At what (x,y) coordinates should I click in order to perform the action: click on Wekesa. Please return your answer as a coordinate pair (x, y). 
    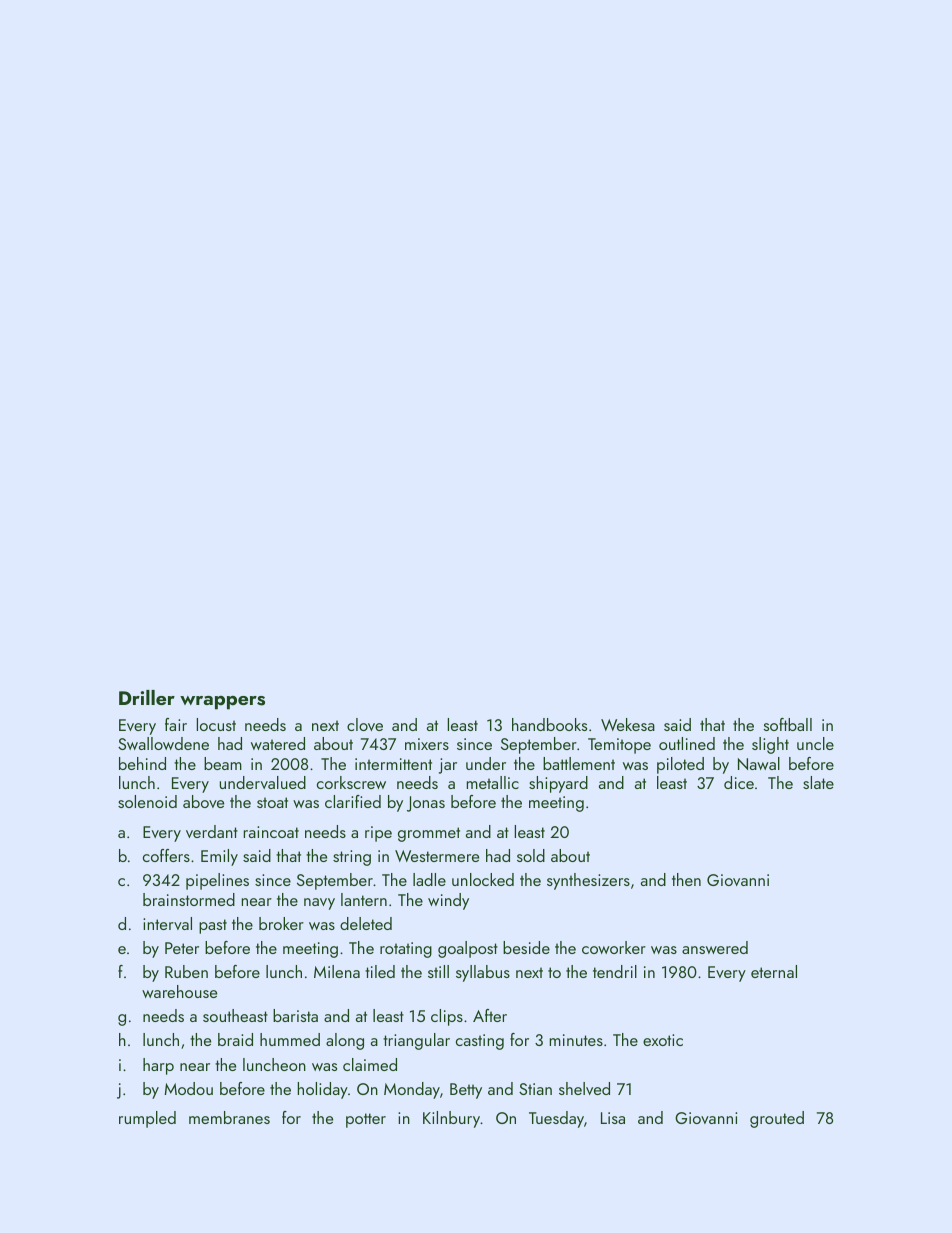
    Looking at the image, I should click on (628, 724).
